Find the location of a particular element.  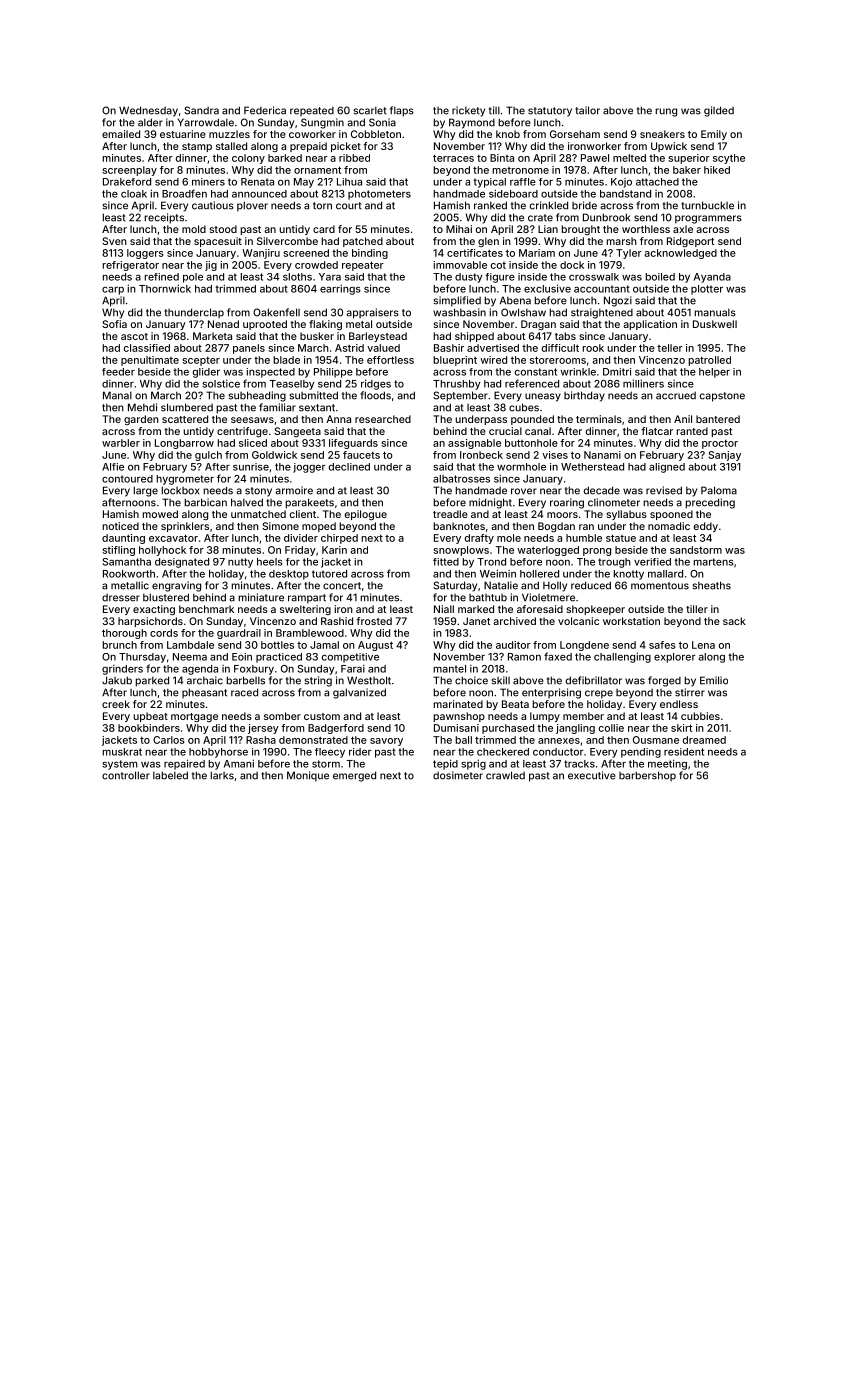

skill is located at coordinates (500, 680).
